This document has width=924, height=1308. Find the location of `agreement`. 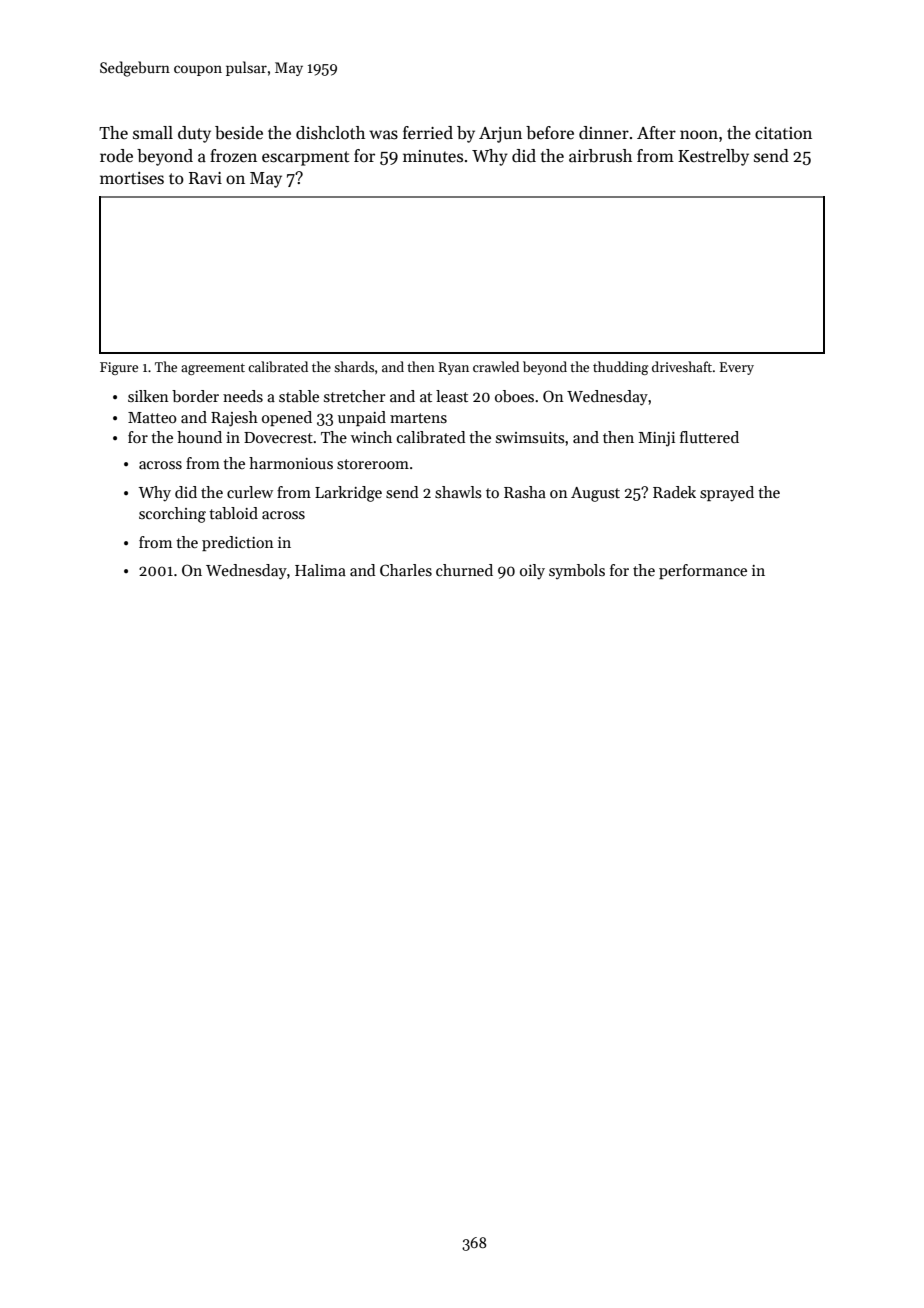

agreement is located at coordinates (213, 369).
